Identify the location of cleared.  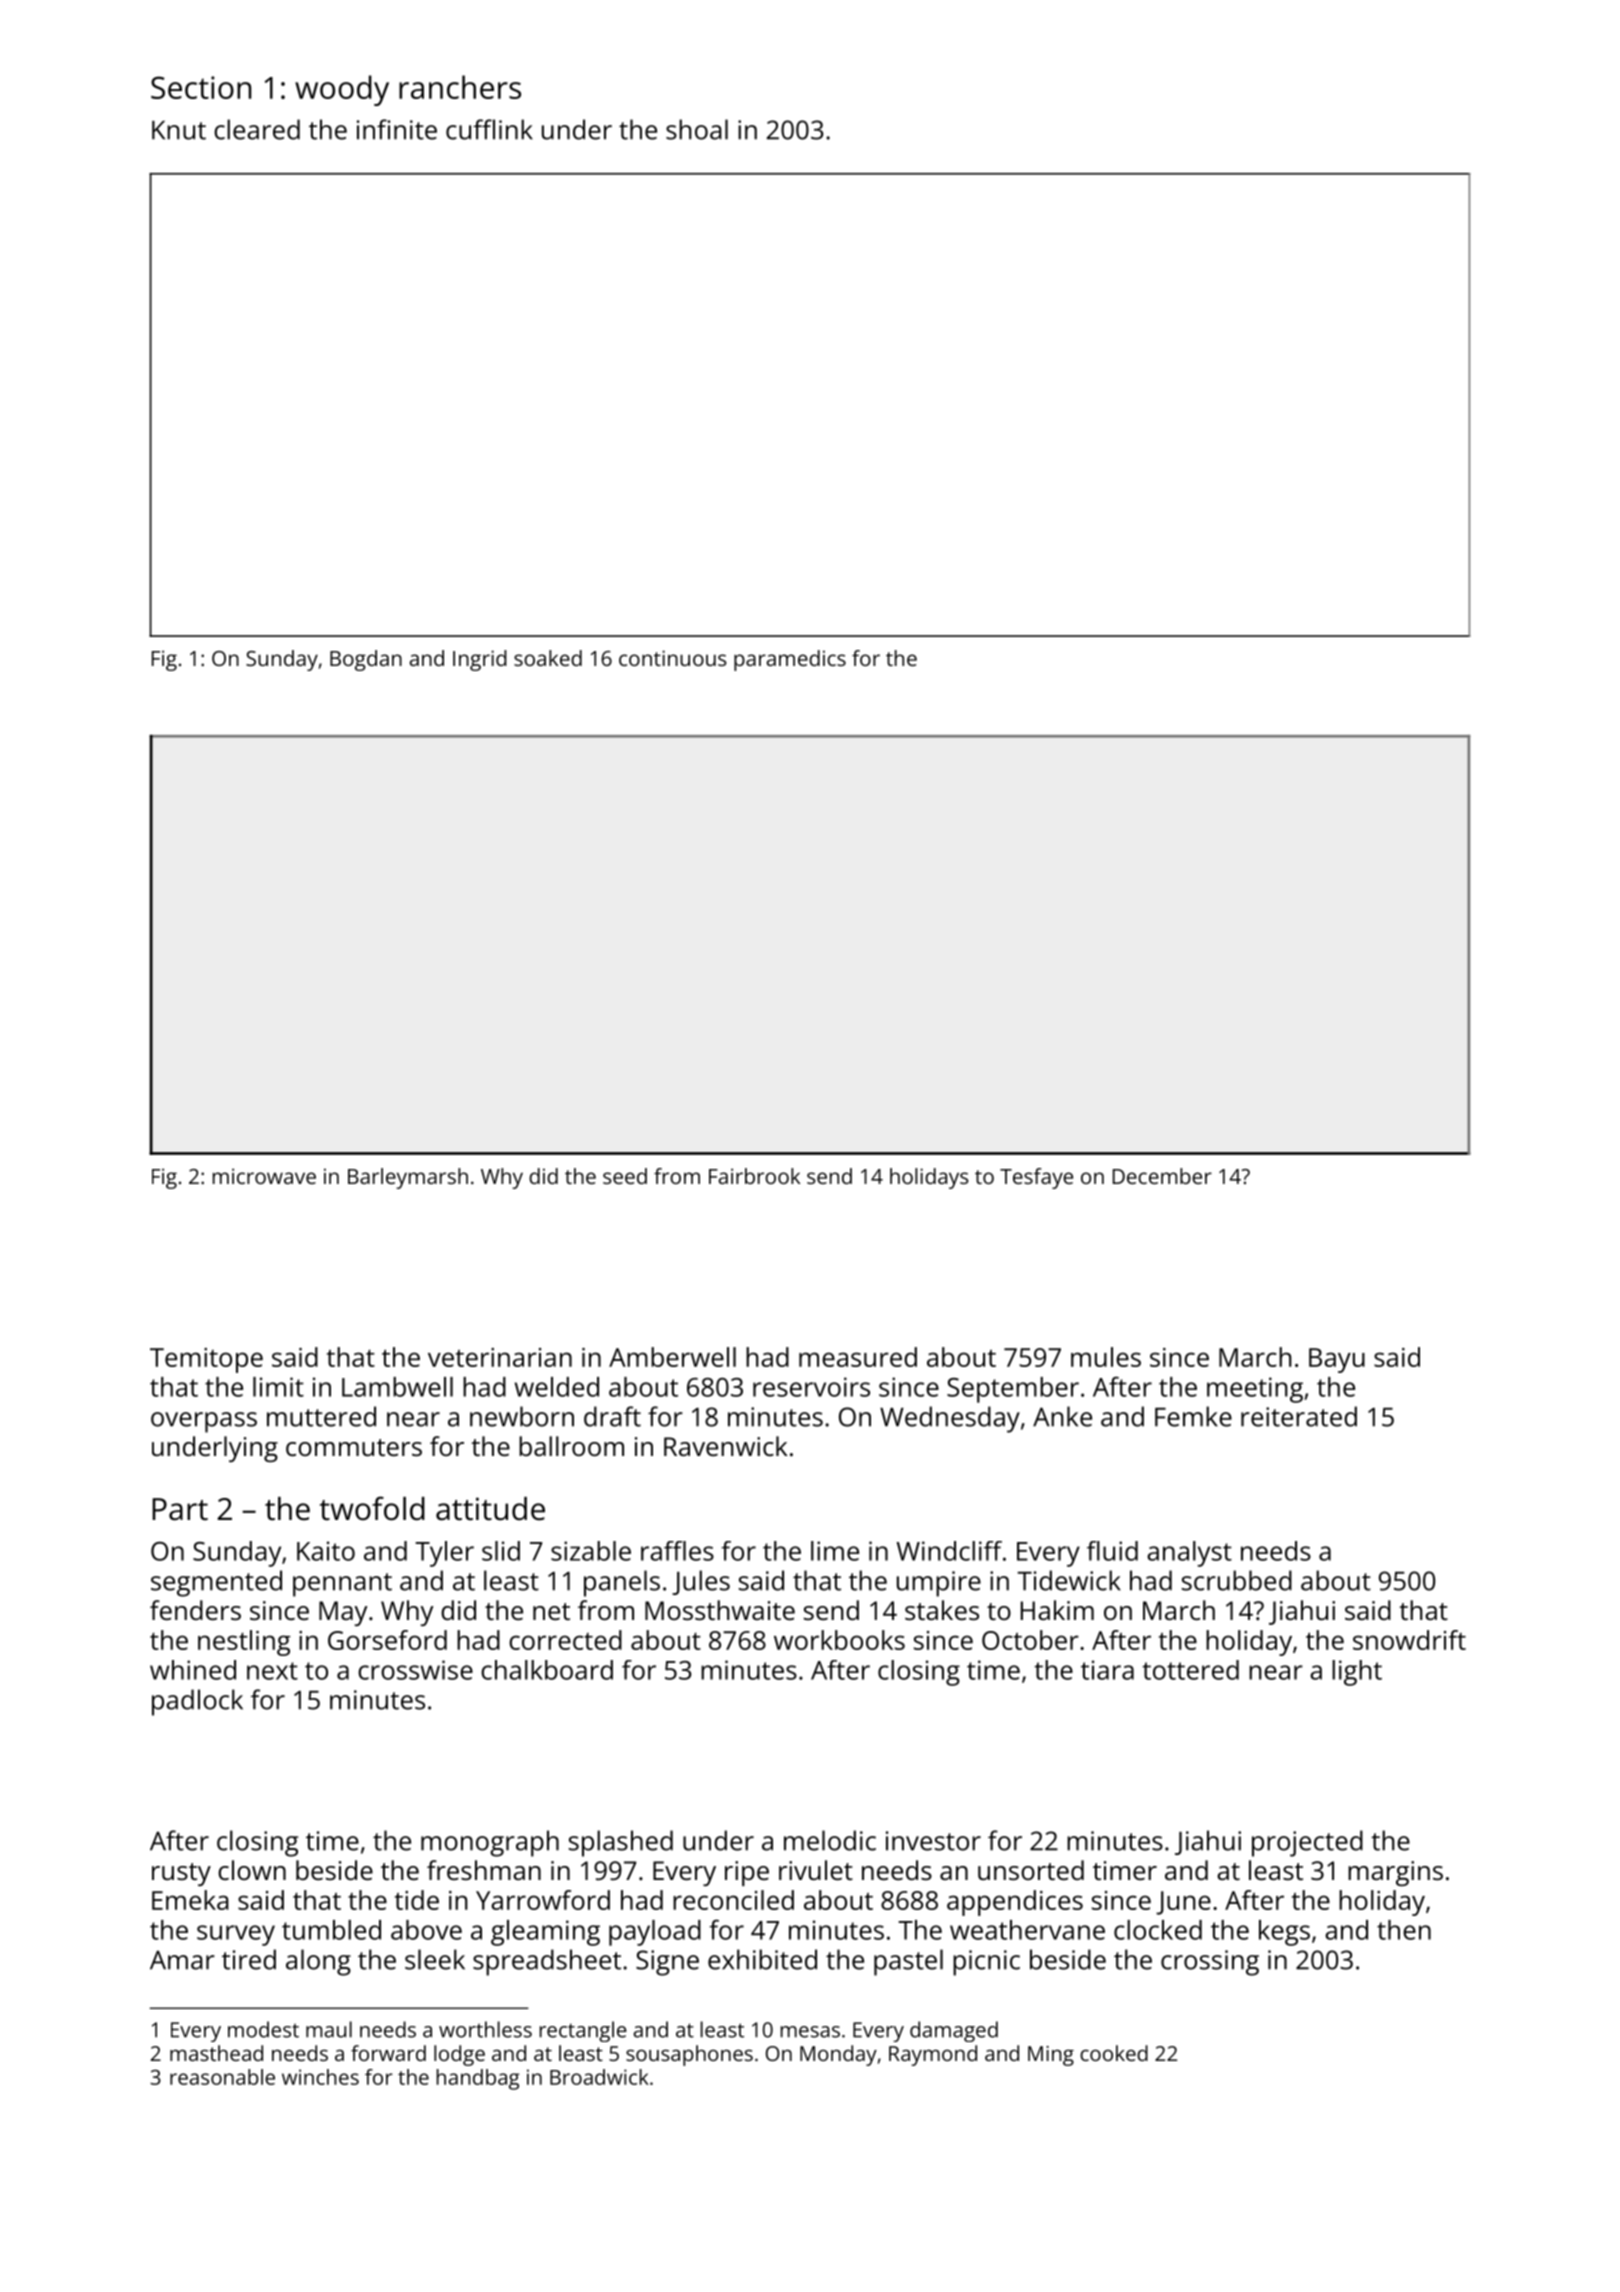
(257, 129).
